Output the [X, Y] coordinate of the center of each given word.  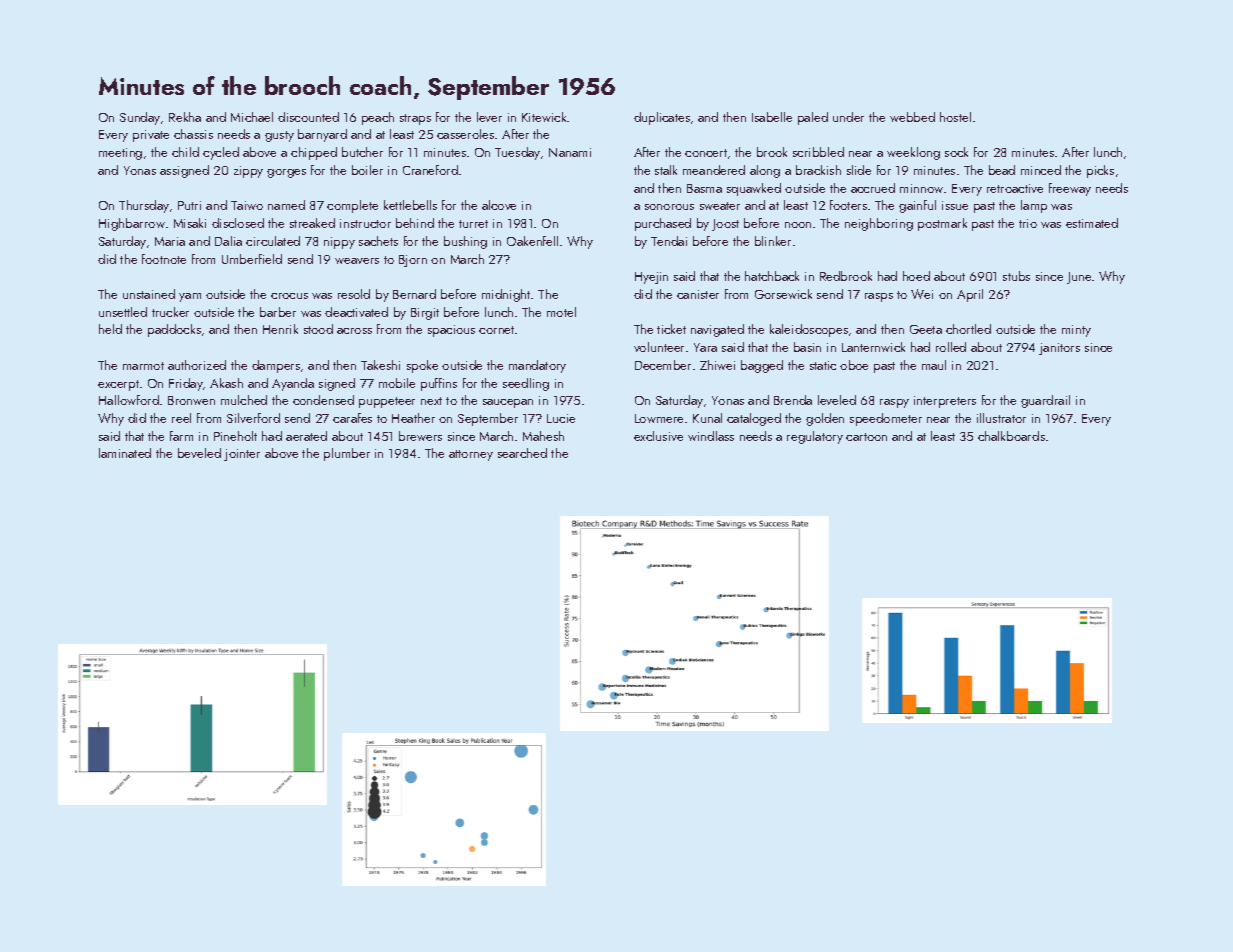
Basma [704, 188]
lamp [1034, 206]
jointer [242, 455]
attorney [471, 455]
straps [415, 119]
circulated [273, 241]
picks [1100, 171]
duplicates [662, 118]
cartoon [866, 437]
